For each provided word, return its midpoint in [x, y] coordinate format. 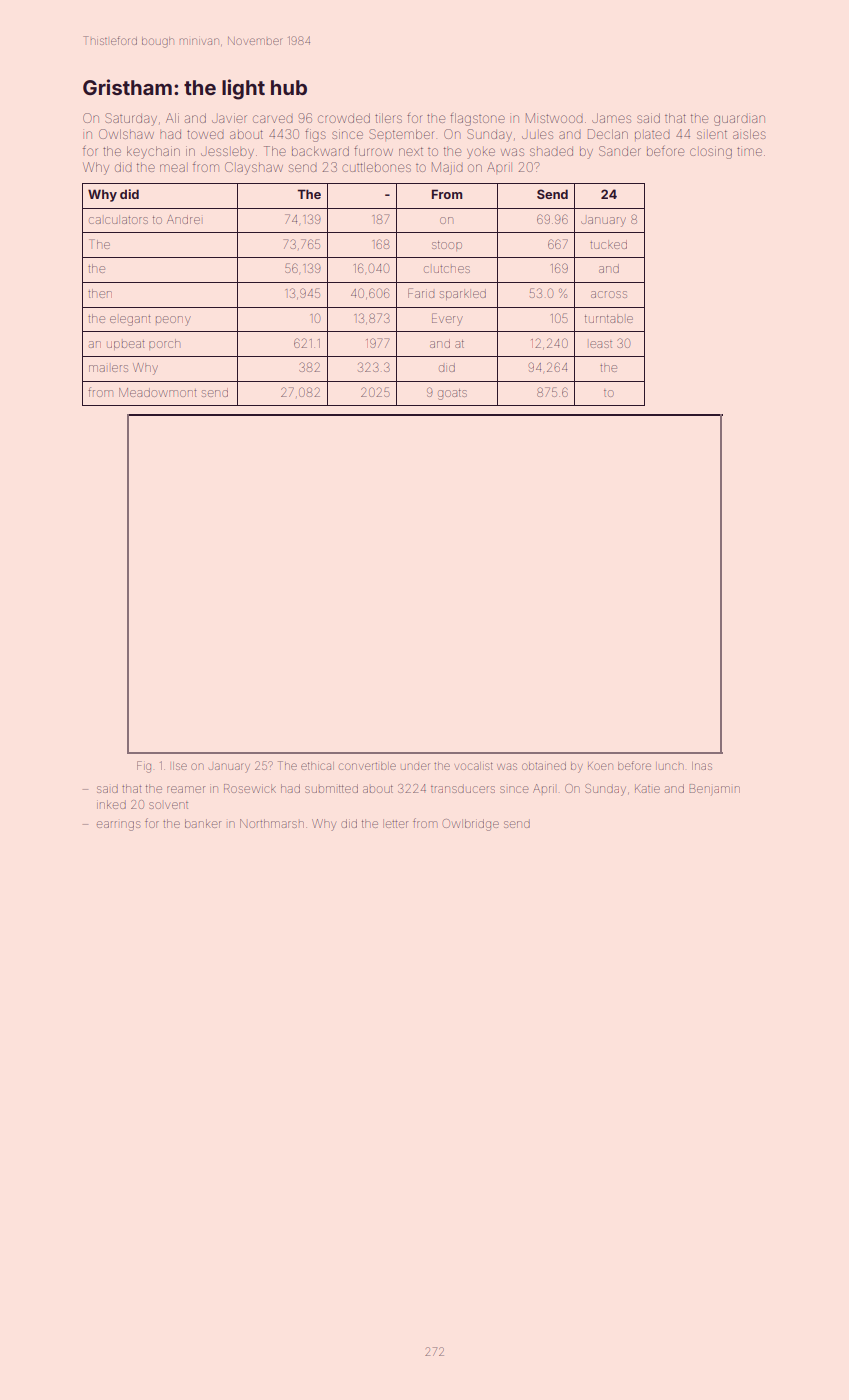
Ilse [180, 766]
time [749, 151]
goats [452, 394]
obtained [544, 766]
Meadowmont [158, 392]
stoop [447, 245]
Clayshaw [254, 168]
